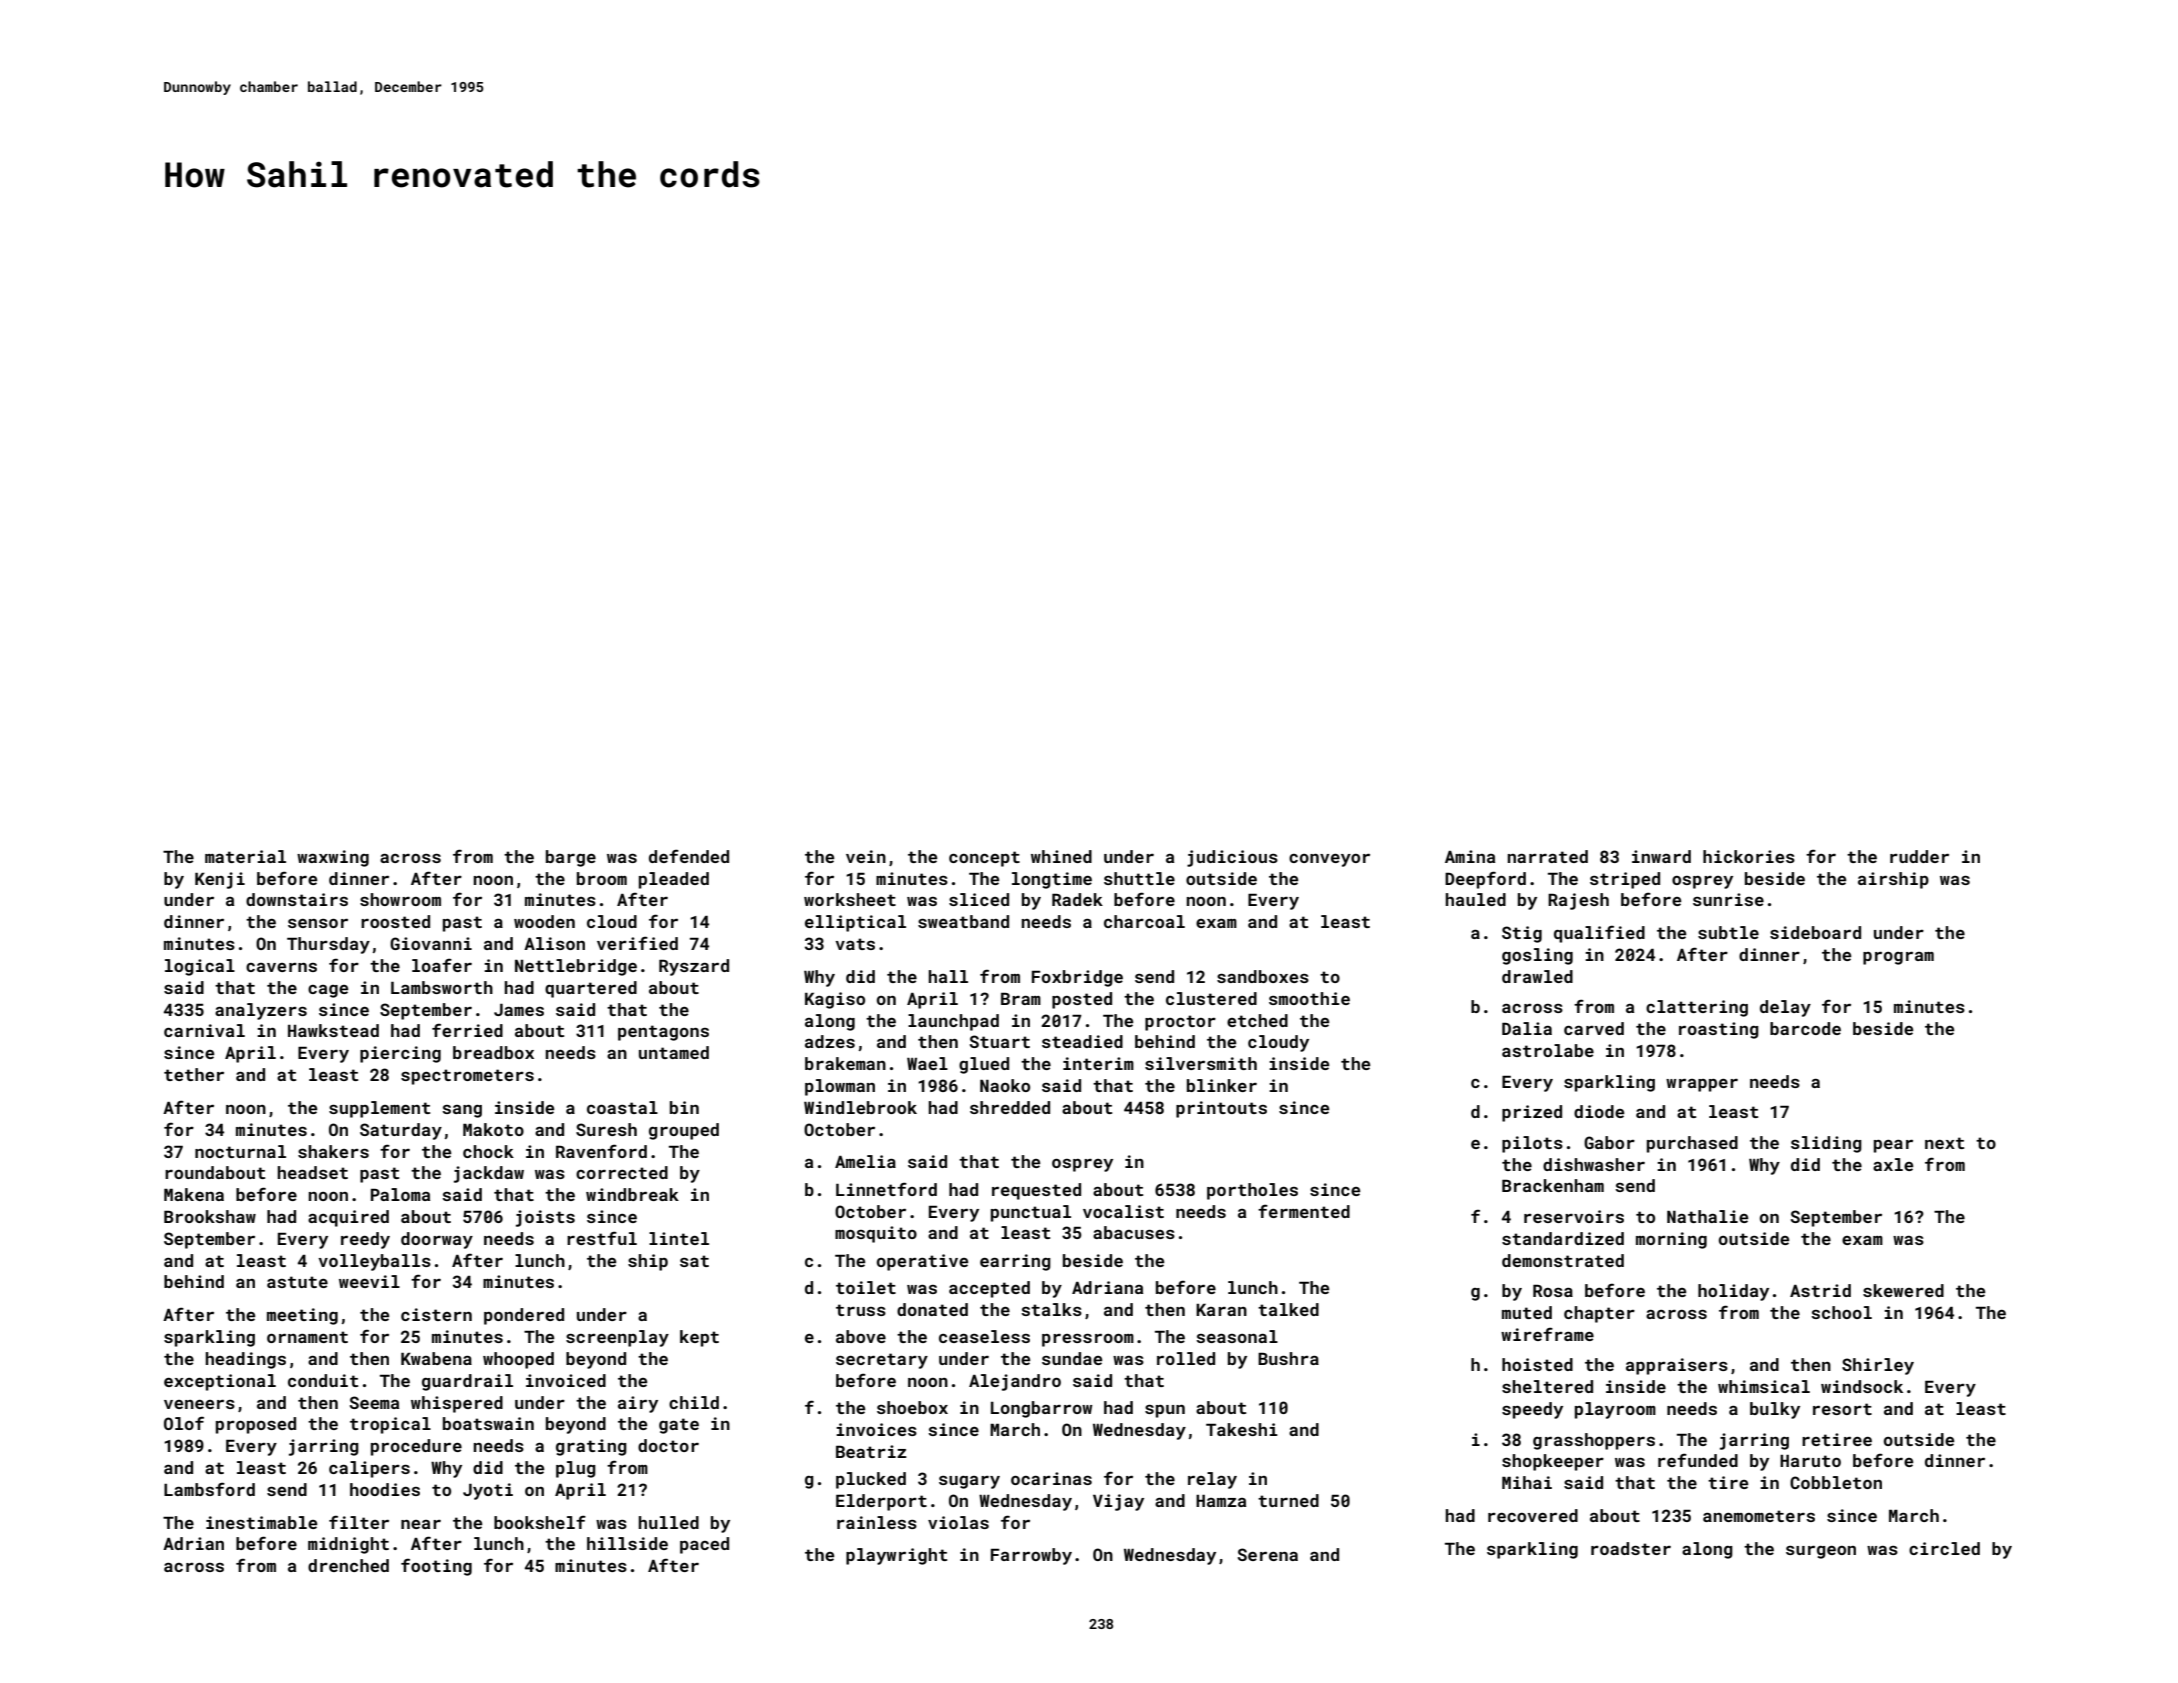 Image resolution: width=2178 pixels, height=1683 pixels. I want to click on surgeon, so click(1821, 1552).
